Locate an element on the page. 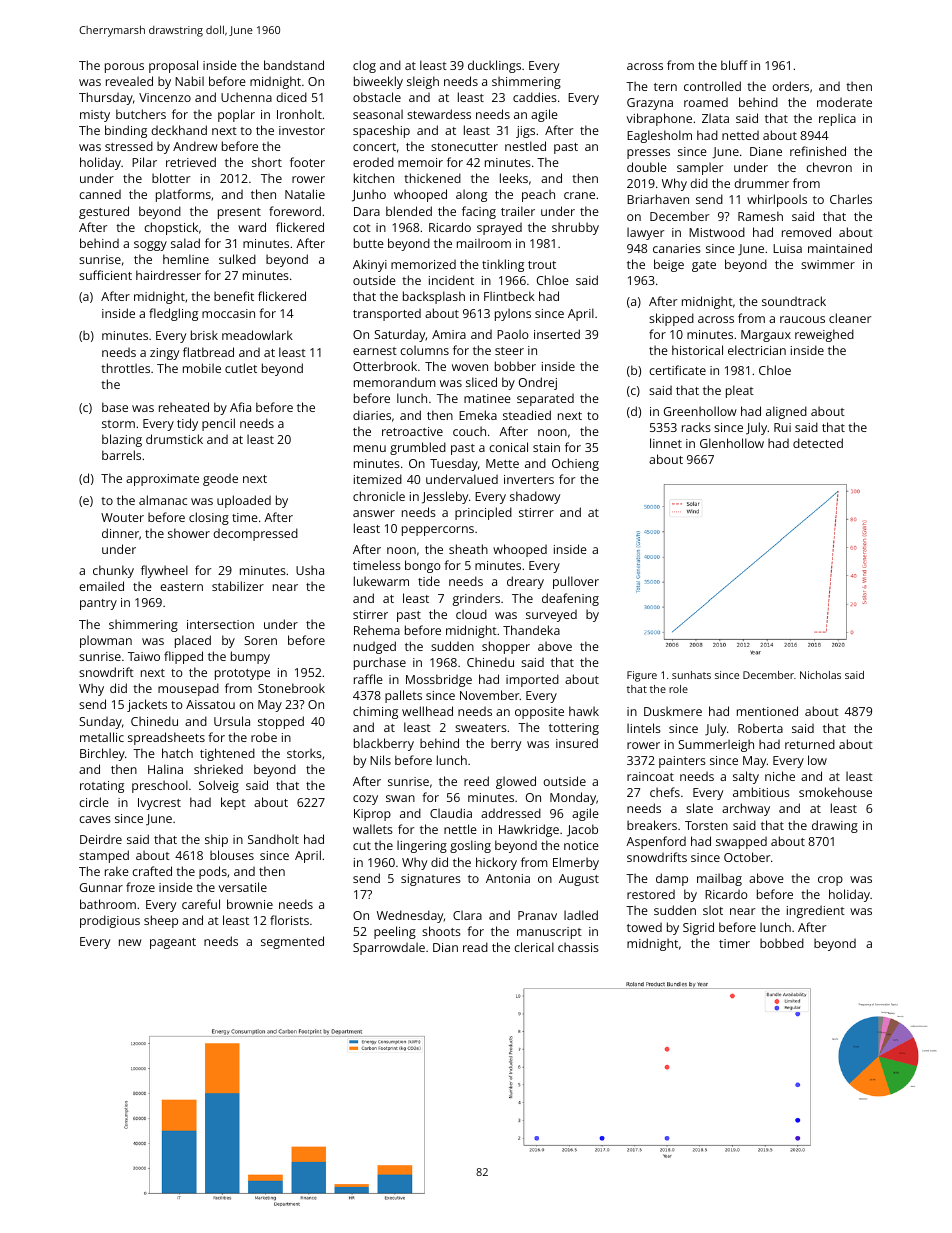 The image size is (952, 1233). drawing is located at coordinates (835, 826).
